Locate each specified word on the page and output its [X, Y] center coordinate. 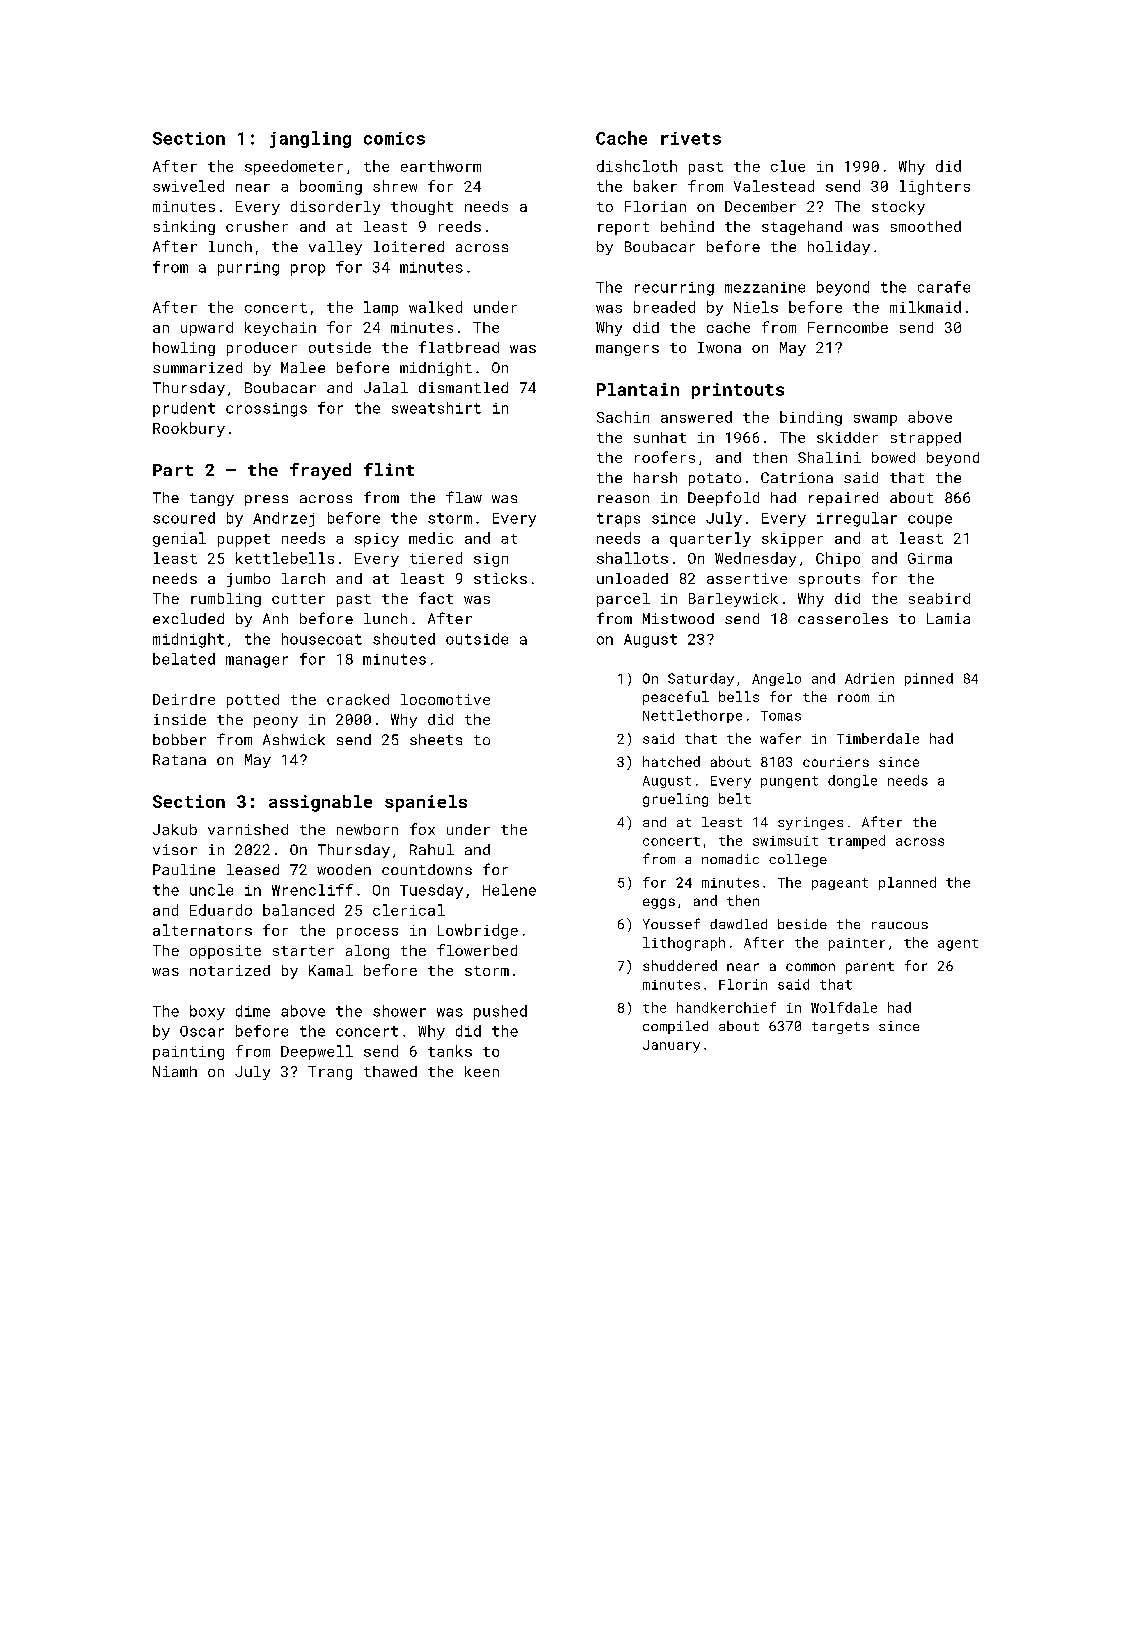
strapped [926, 439]
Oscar [202, 1031]
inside [180, 719]
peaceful [676, 698]
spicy [377, 540]
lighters [935, 187]
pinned [929, 679]
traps [618, 520]
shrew [395, 186]
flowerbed [477, 950]
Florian [655, 206]
